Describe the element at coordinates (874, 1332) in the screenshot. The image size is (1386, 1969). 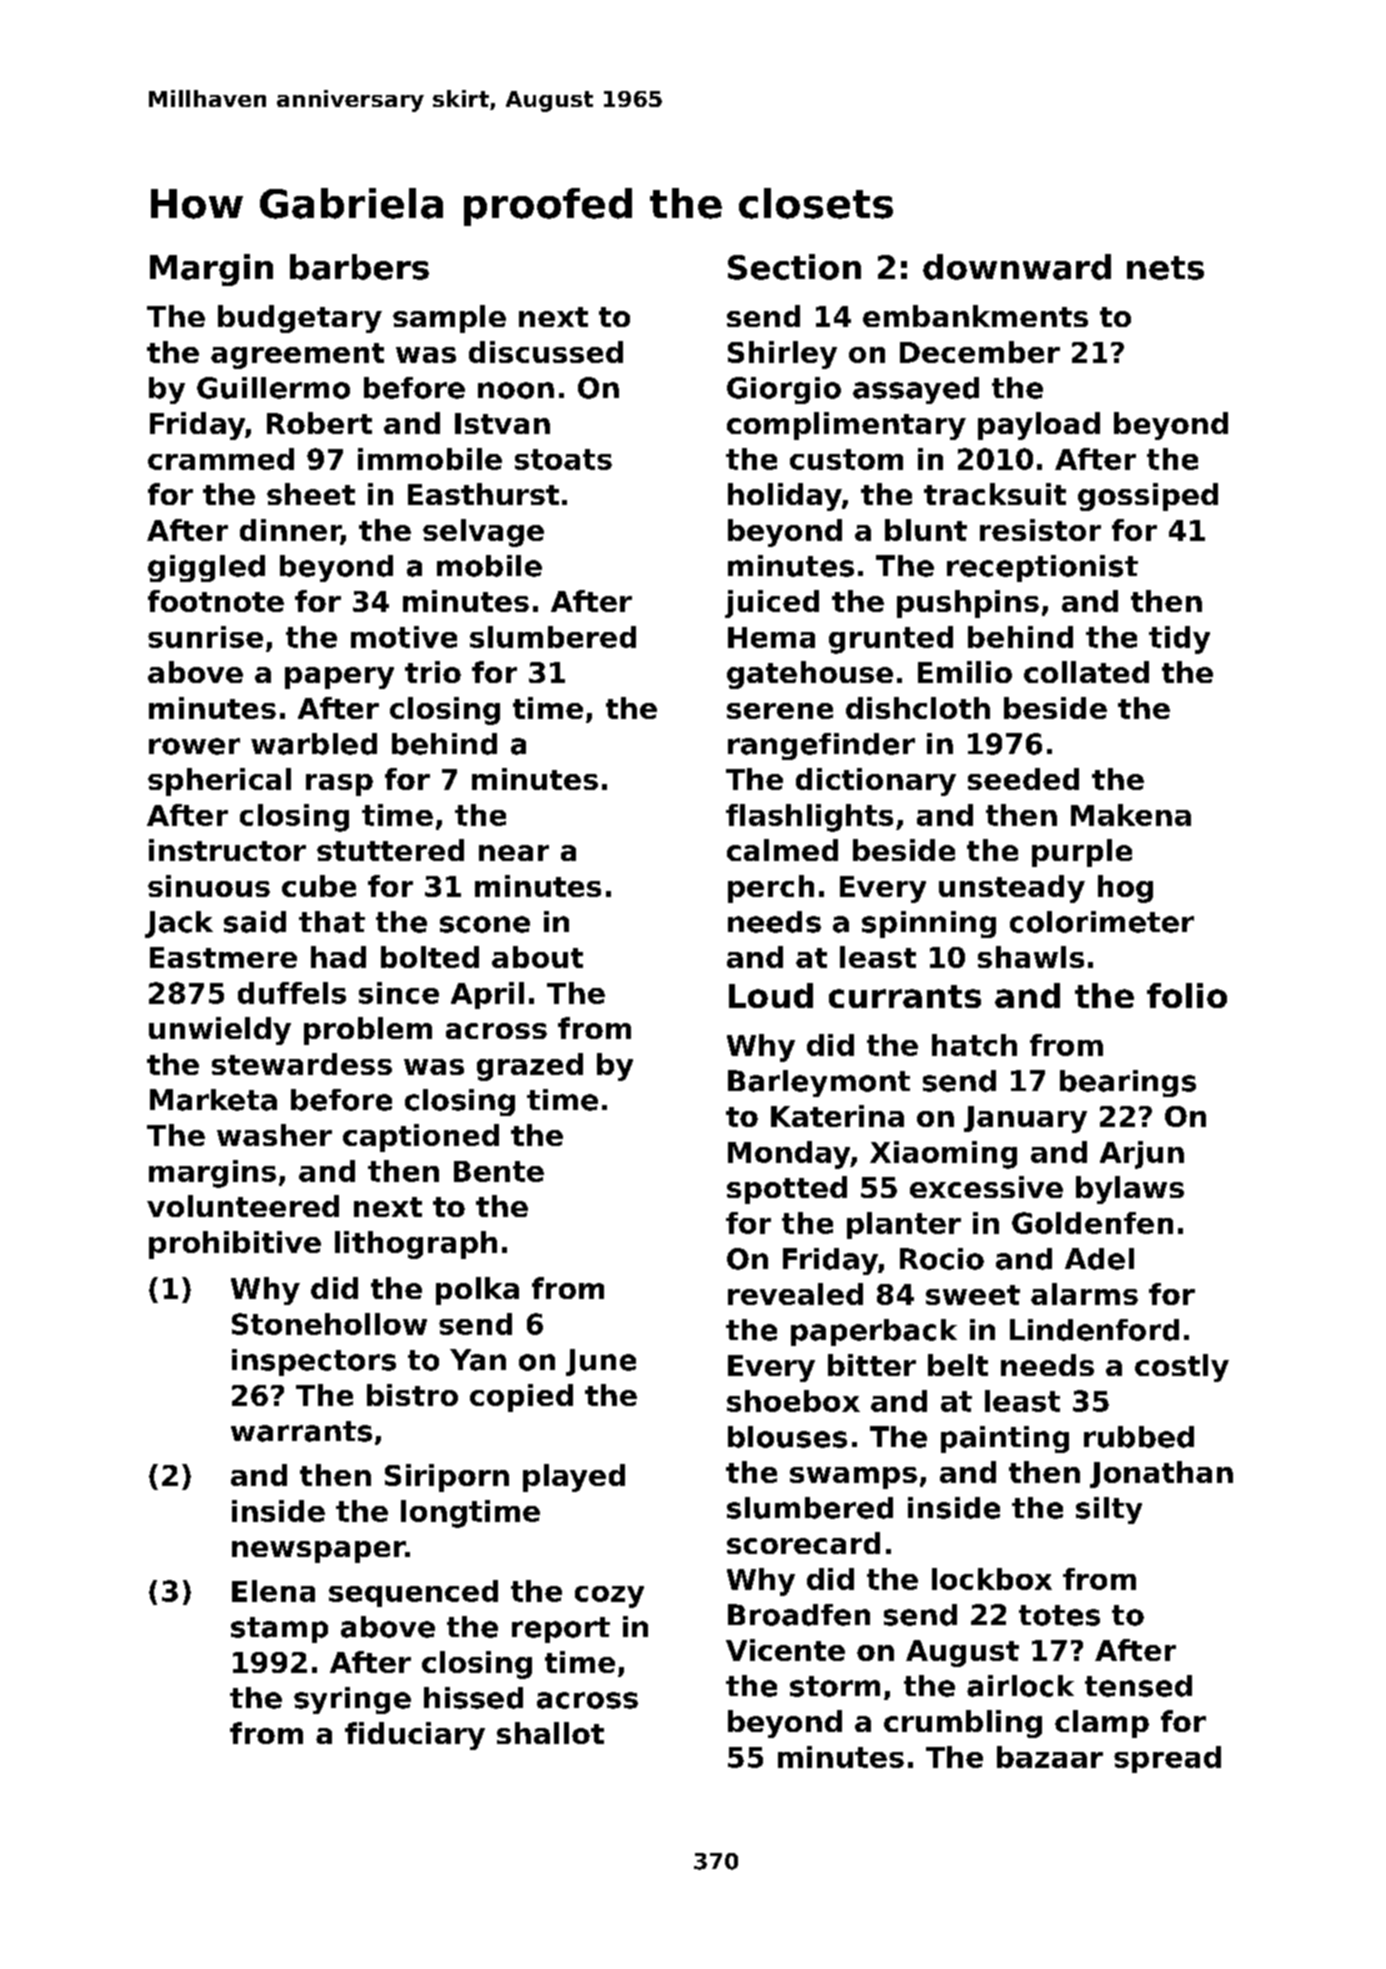
I see `paperback` at that location.
